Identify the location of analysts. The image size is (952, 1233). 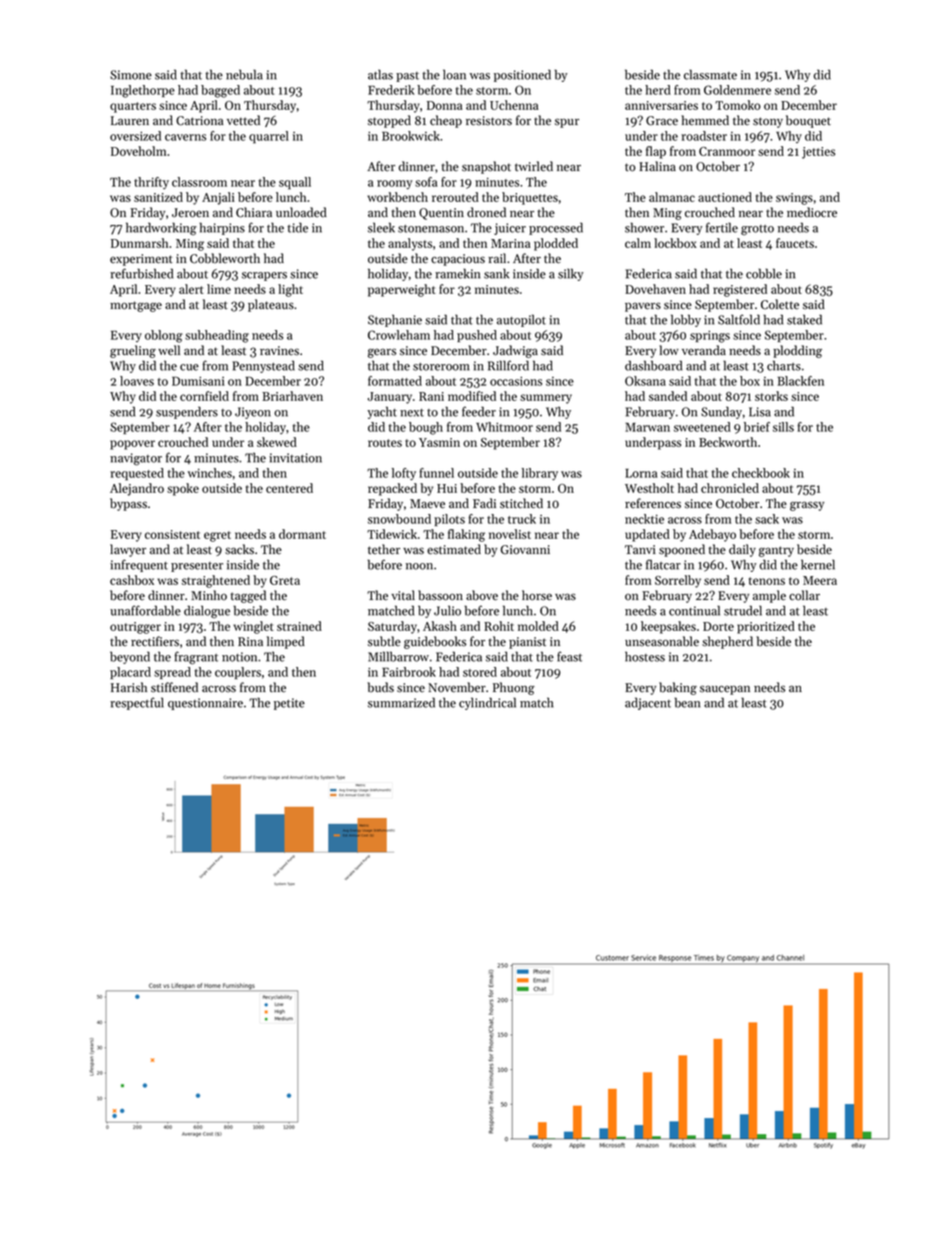
(410, 244).
